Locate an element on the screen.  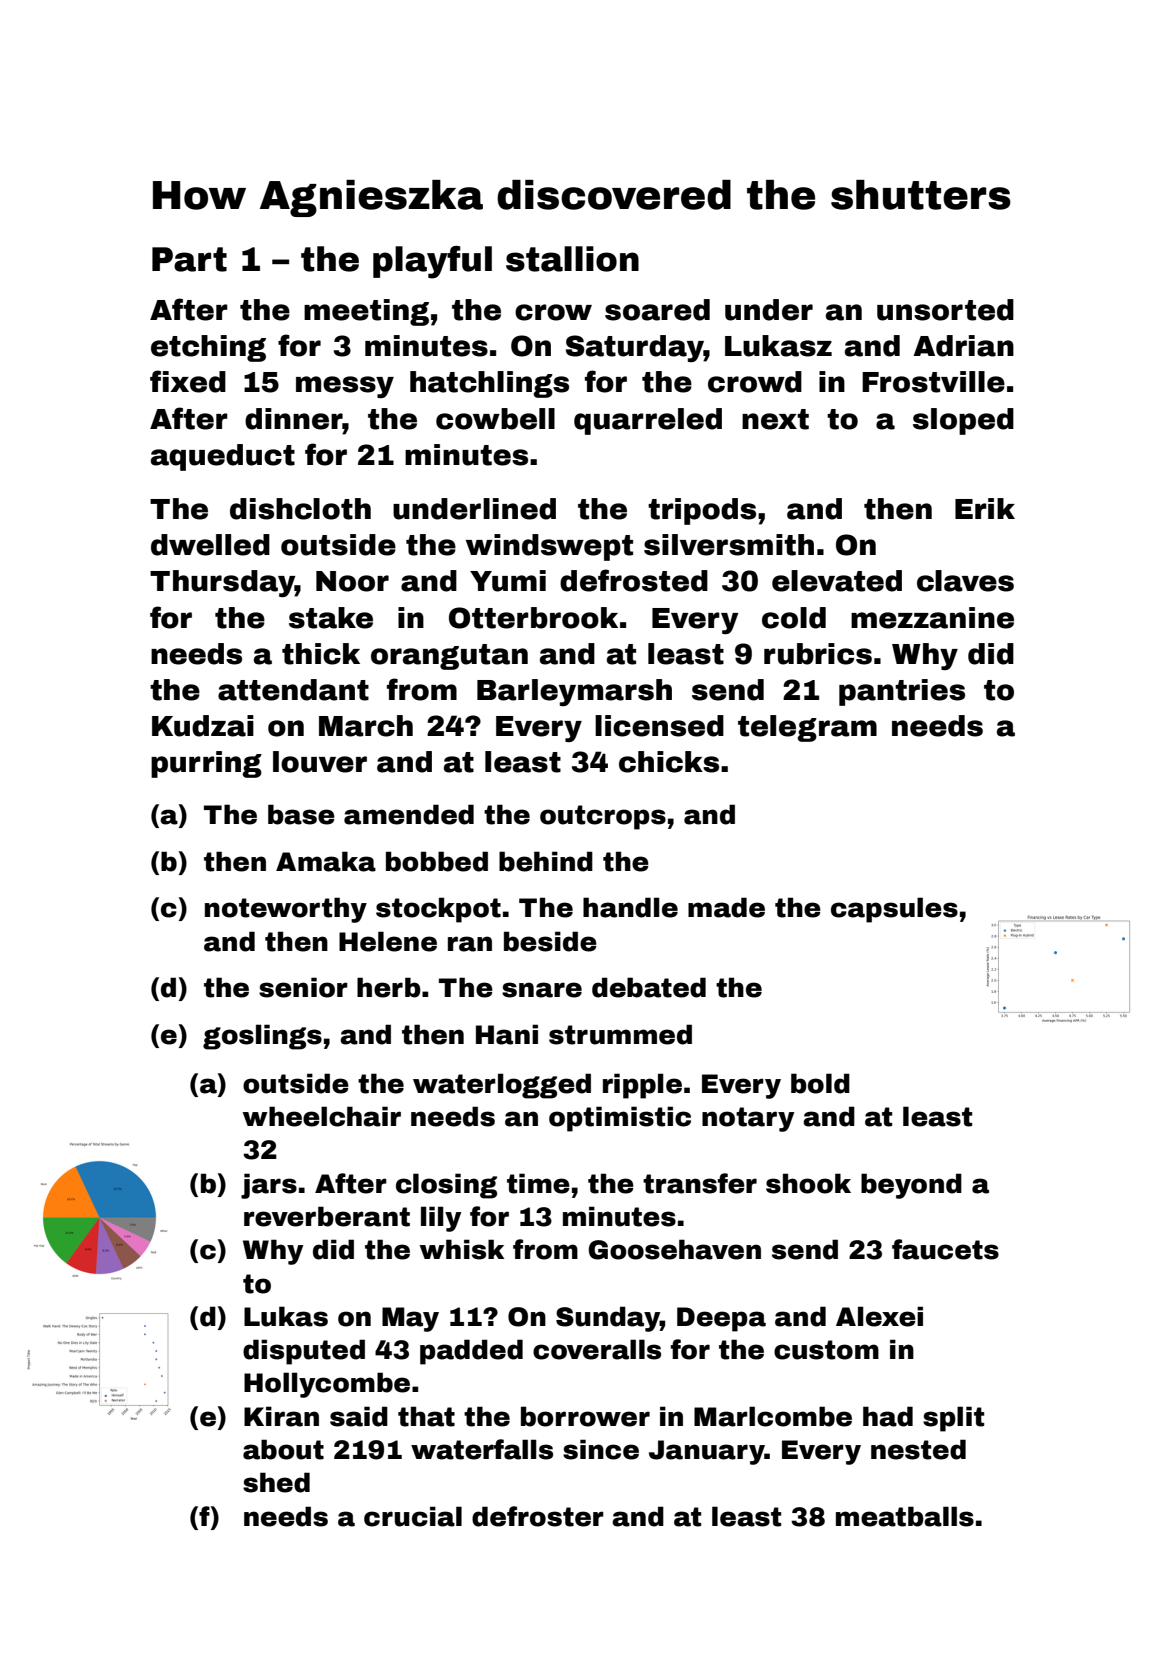
unsorted is located at coordinates (945, 310).
